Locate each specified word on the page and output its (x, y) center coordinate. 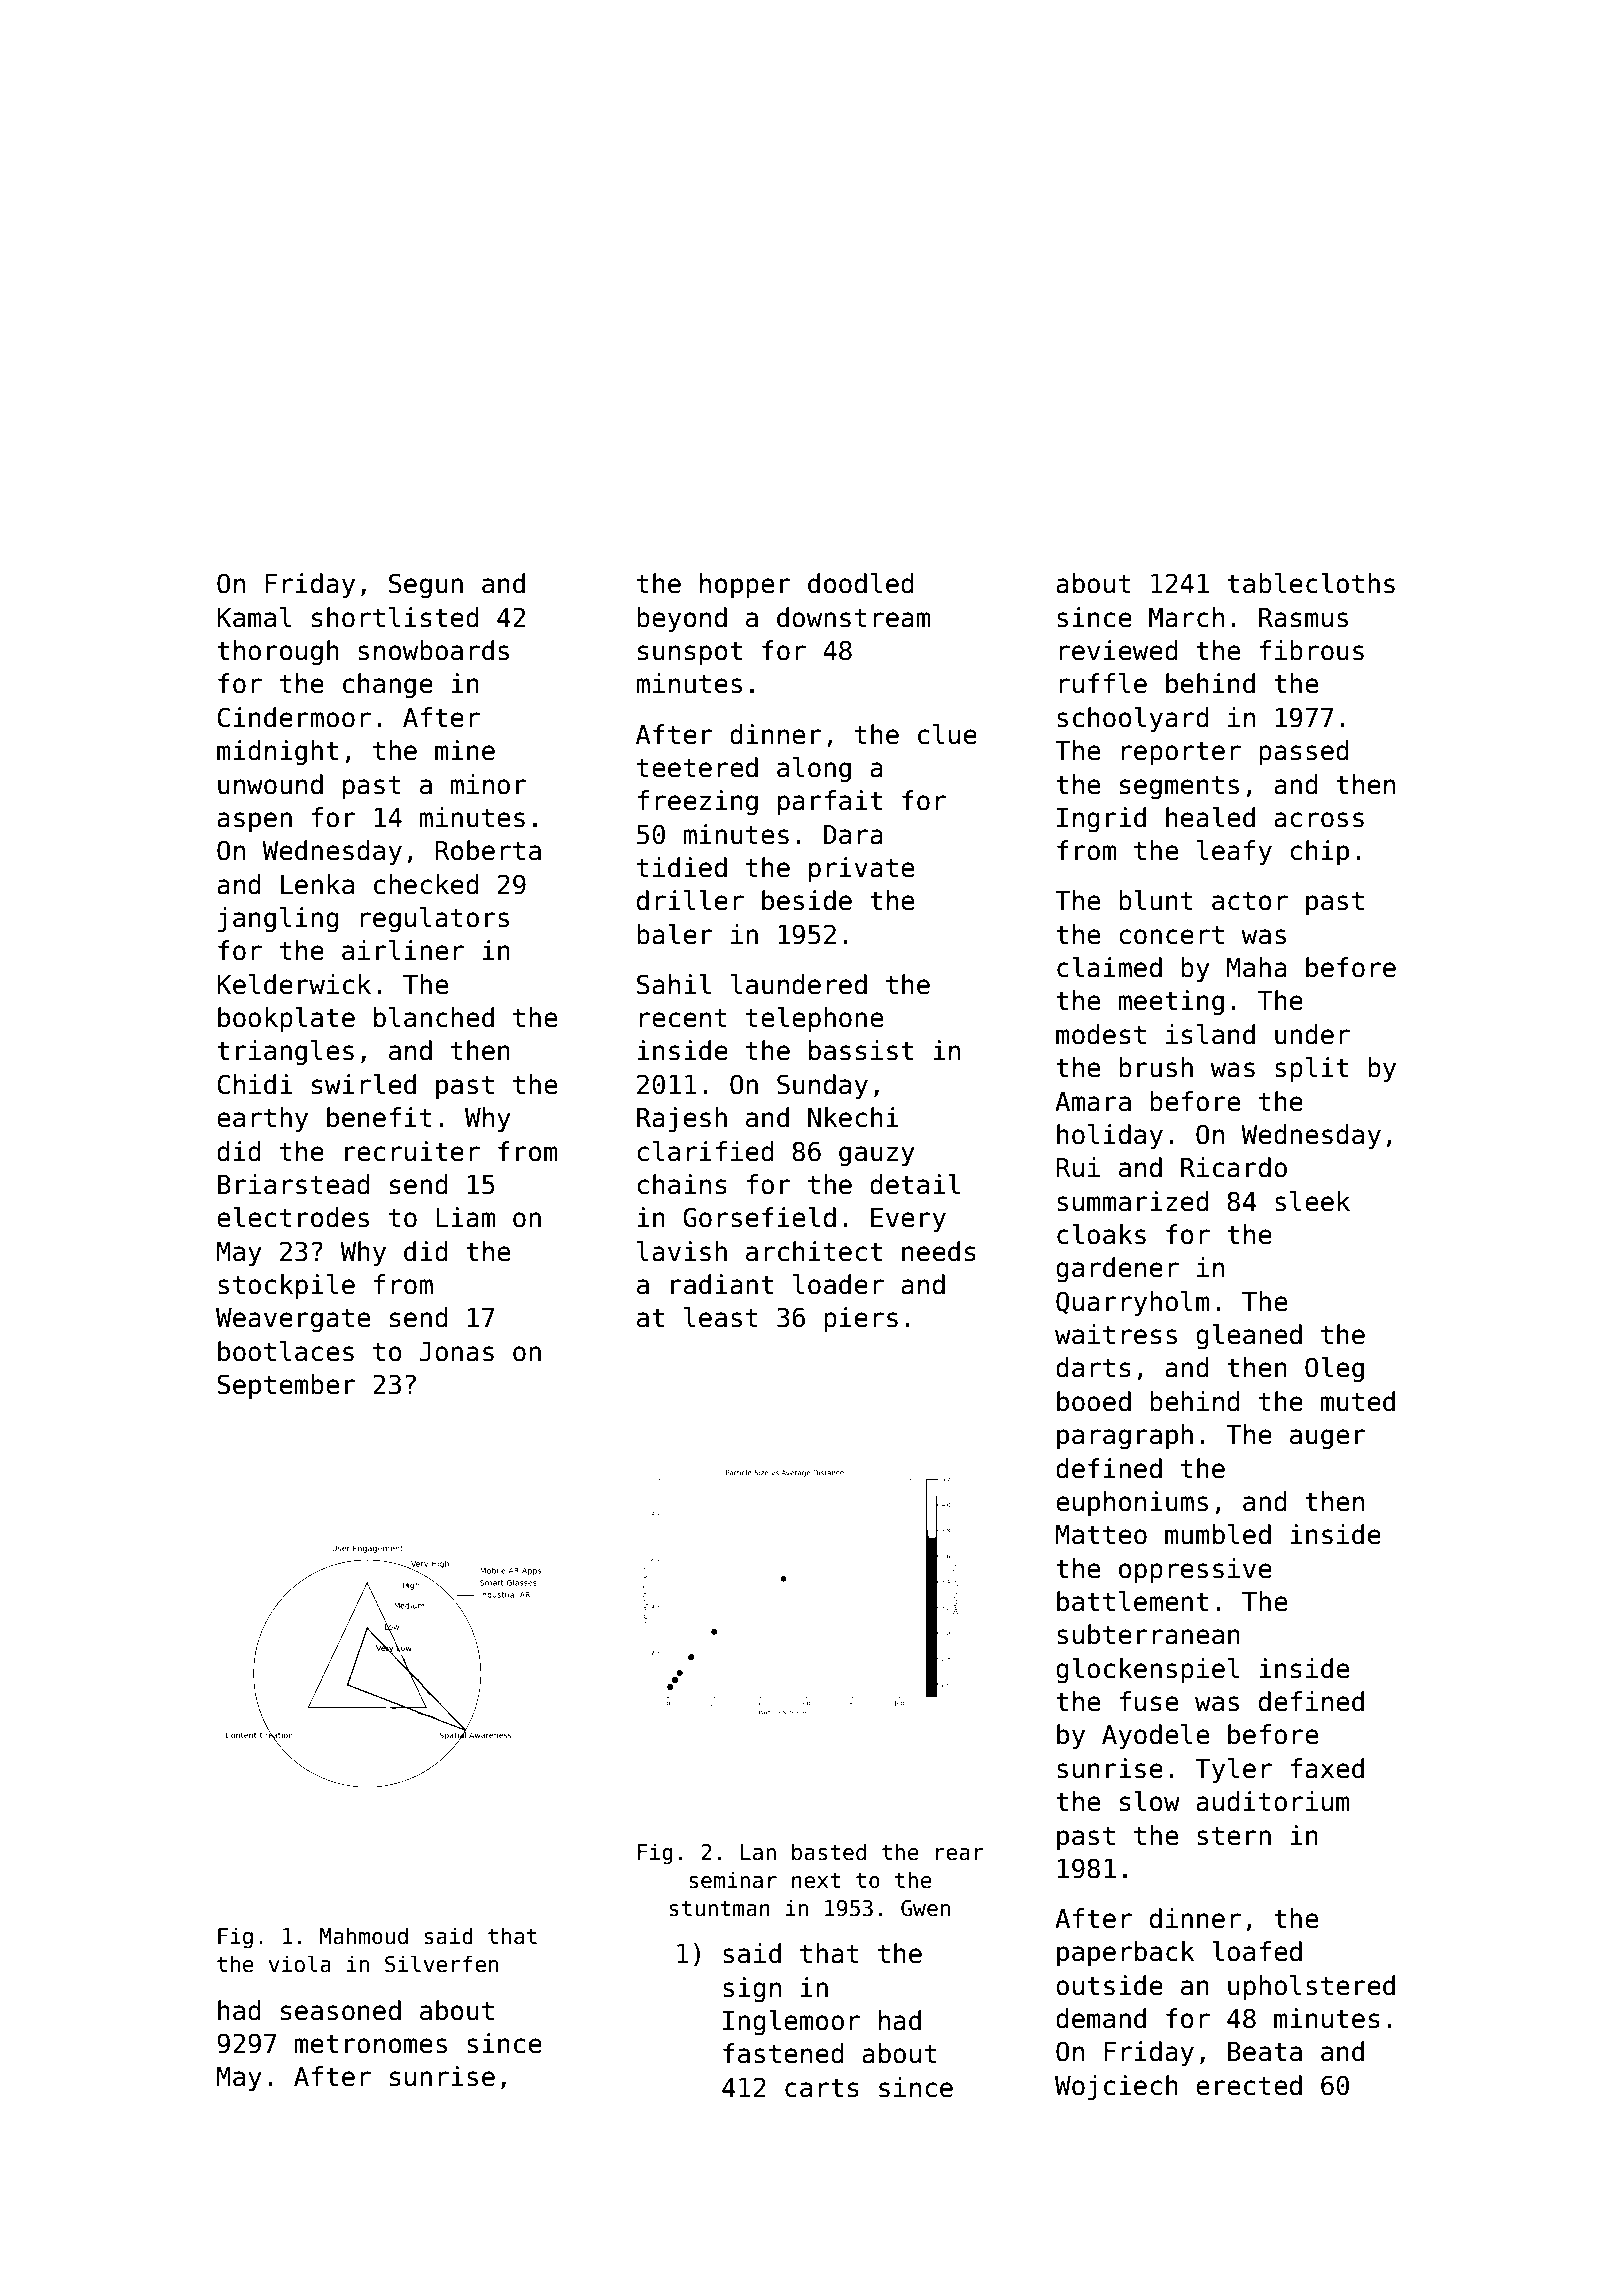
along (814, 770)
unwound (270, 784)
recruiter (412, 1151)
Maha (1257, 967)
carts (822, 2088)
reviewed (1118, 650)
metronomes (371, 2044)
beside (807, 900)
